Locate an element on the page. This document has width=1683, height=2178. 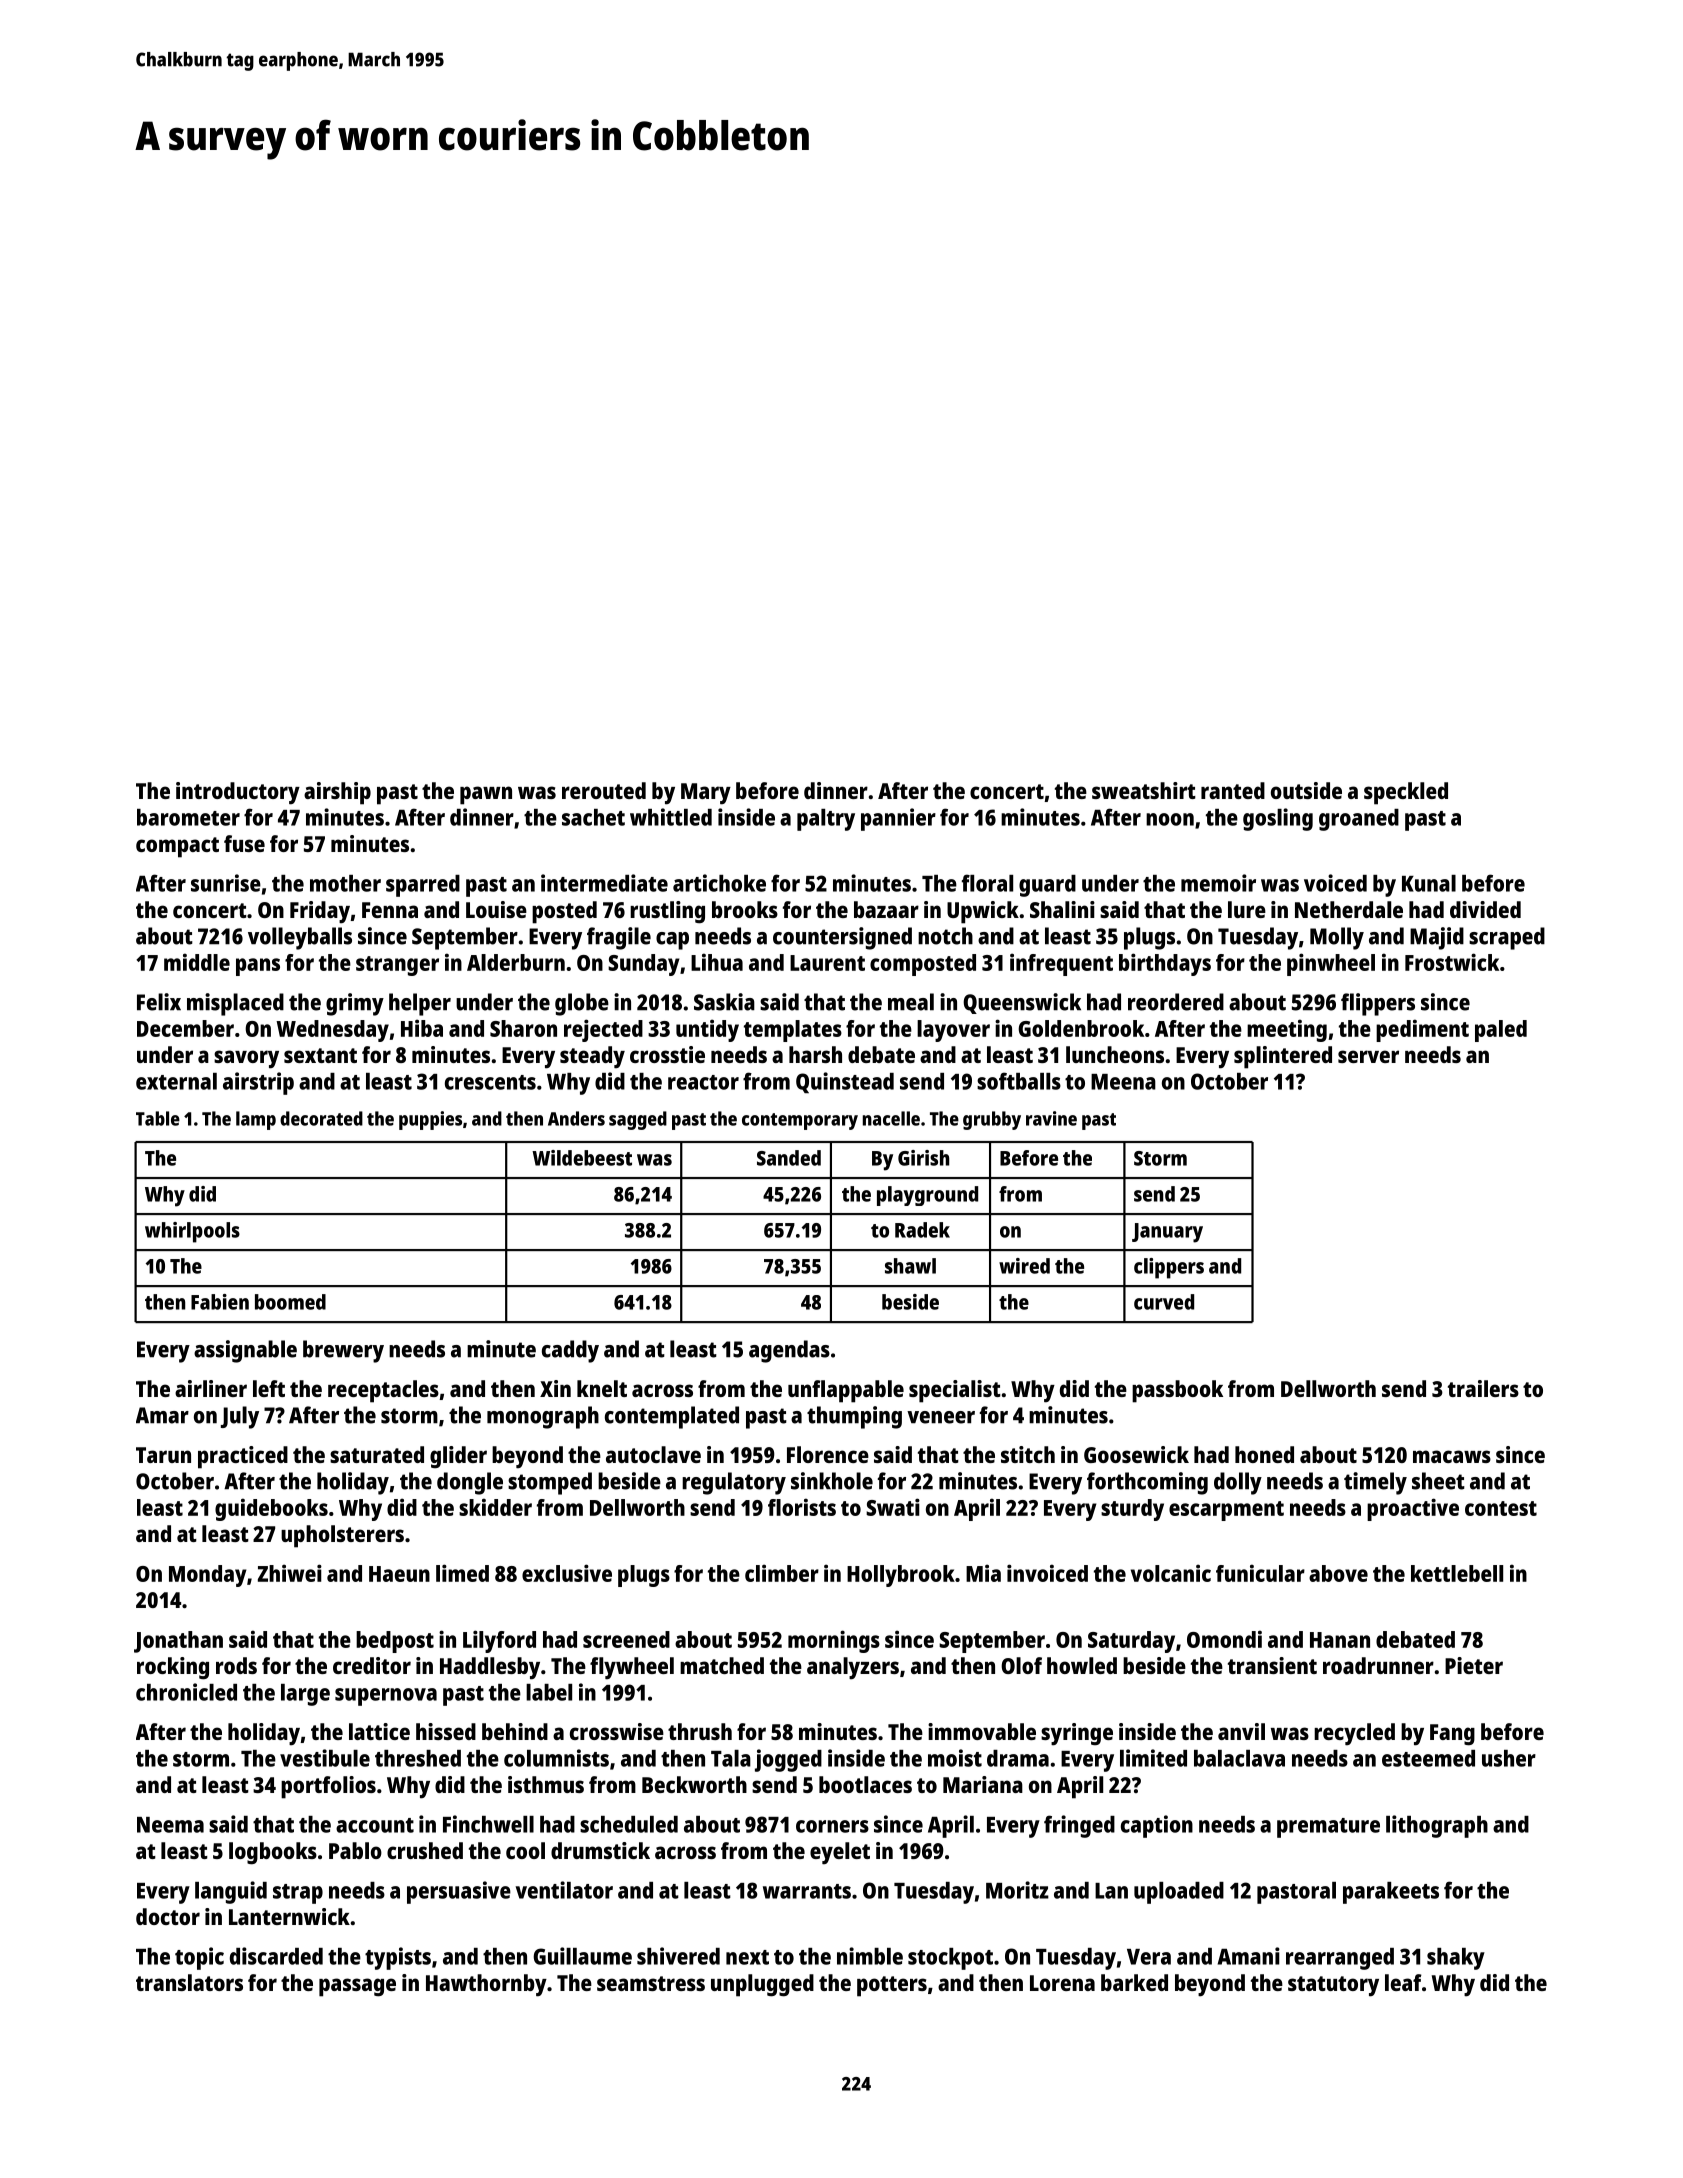
airship is located at coordinates (337, 793).
